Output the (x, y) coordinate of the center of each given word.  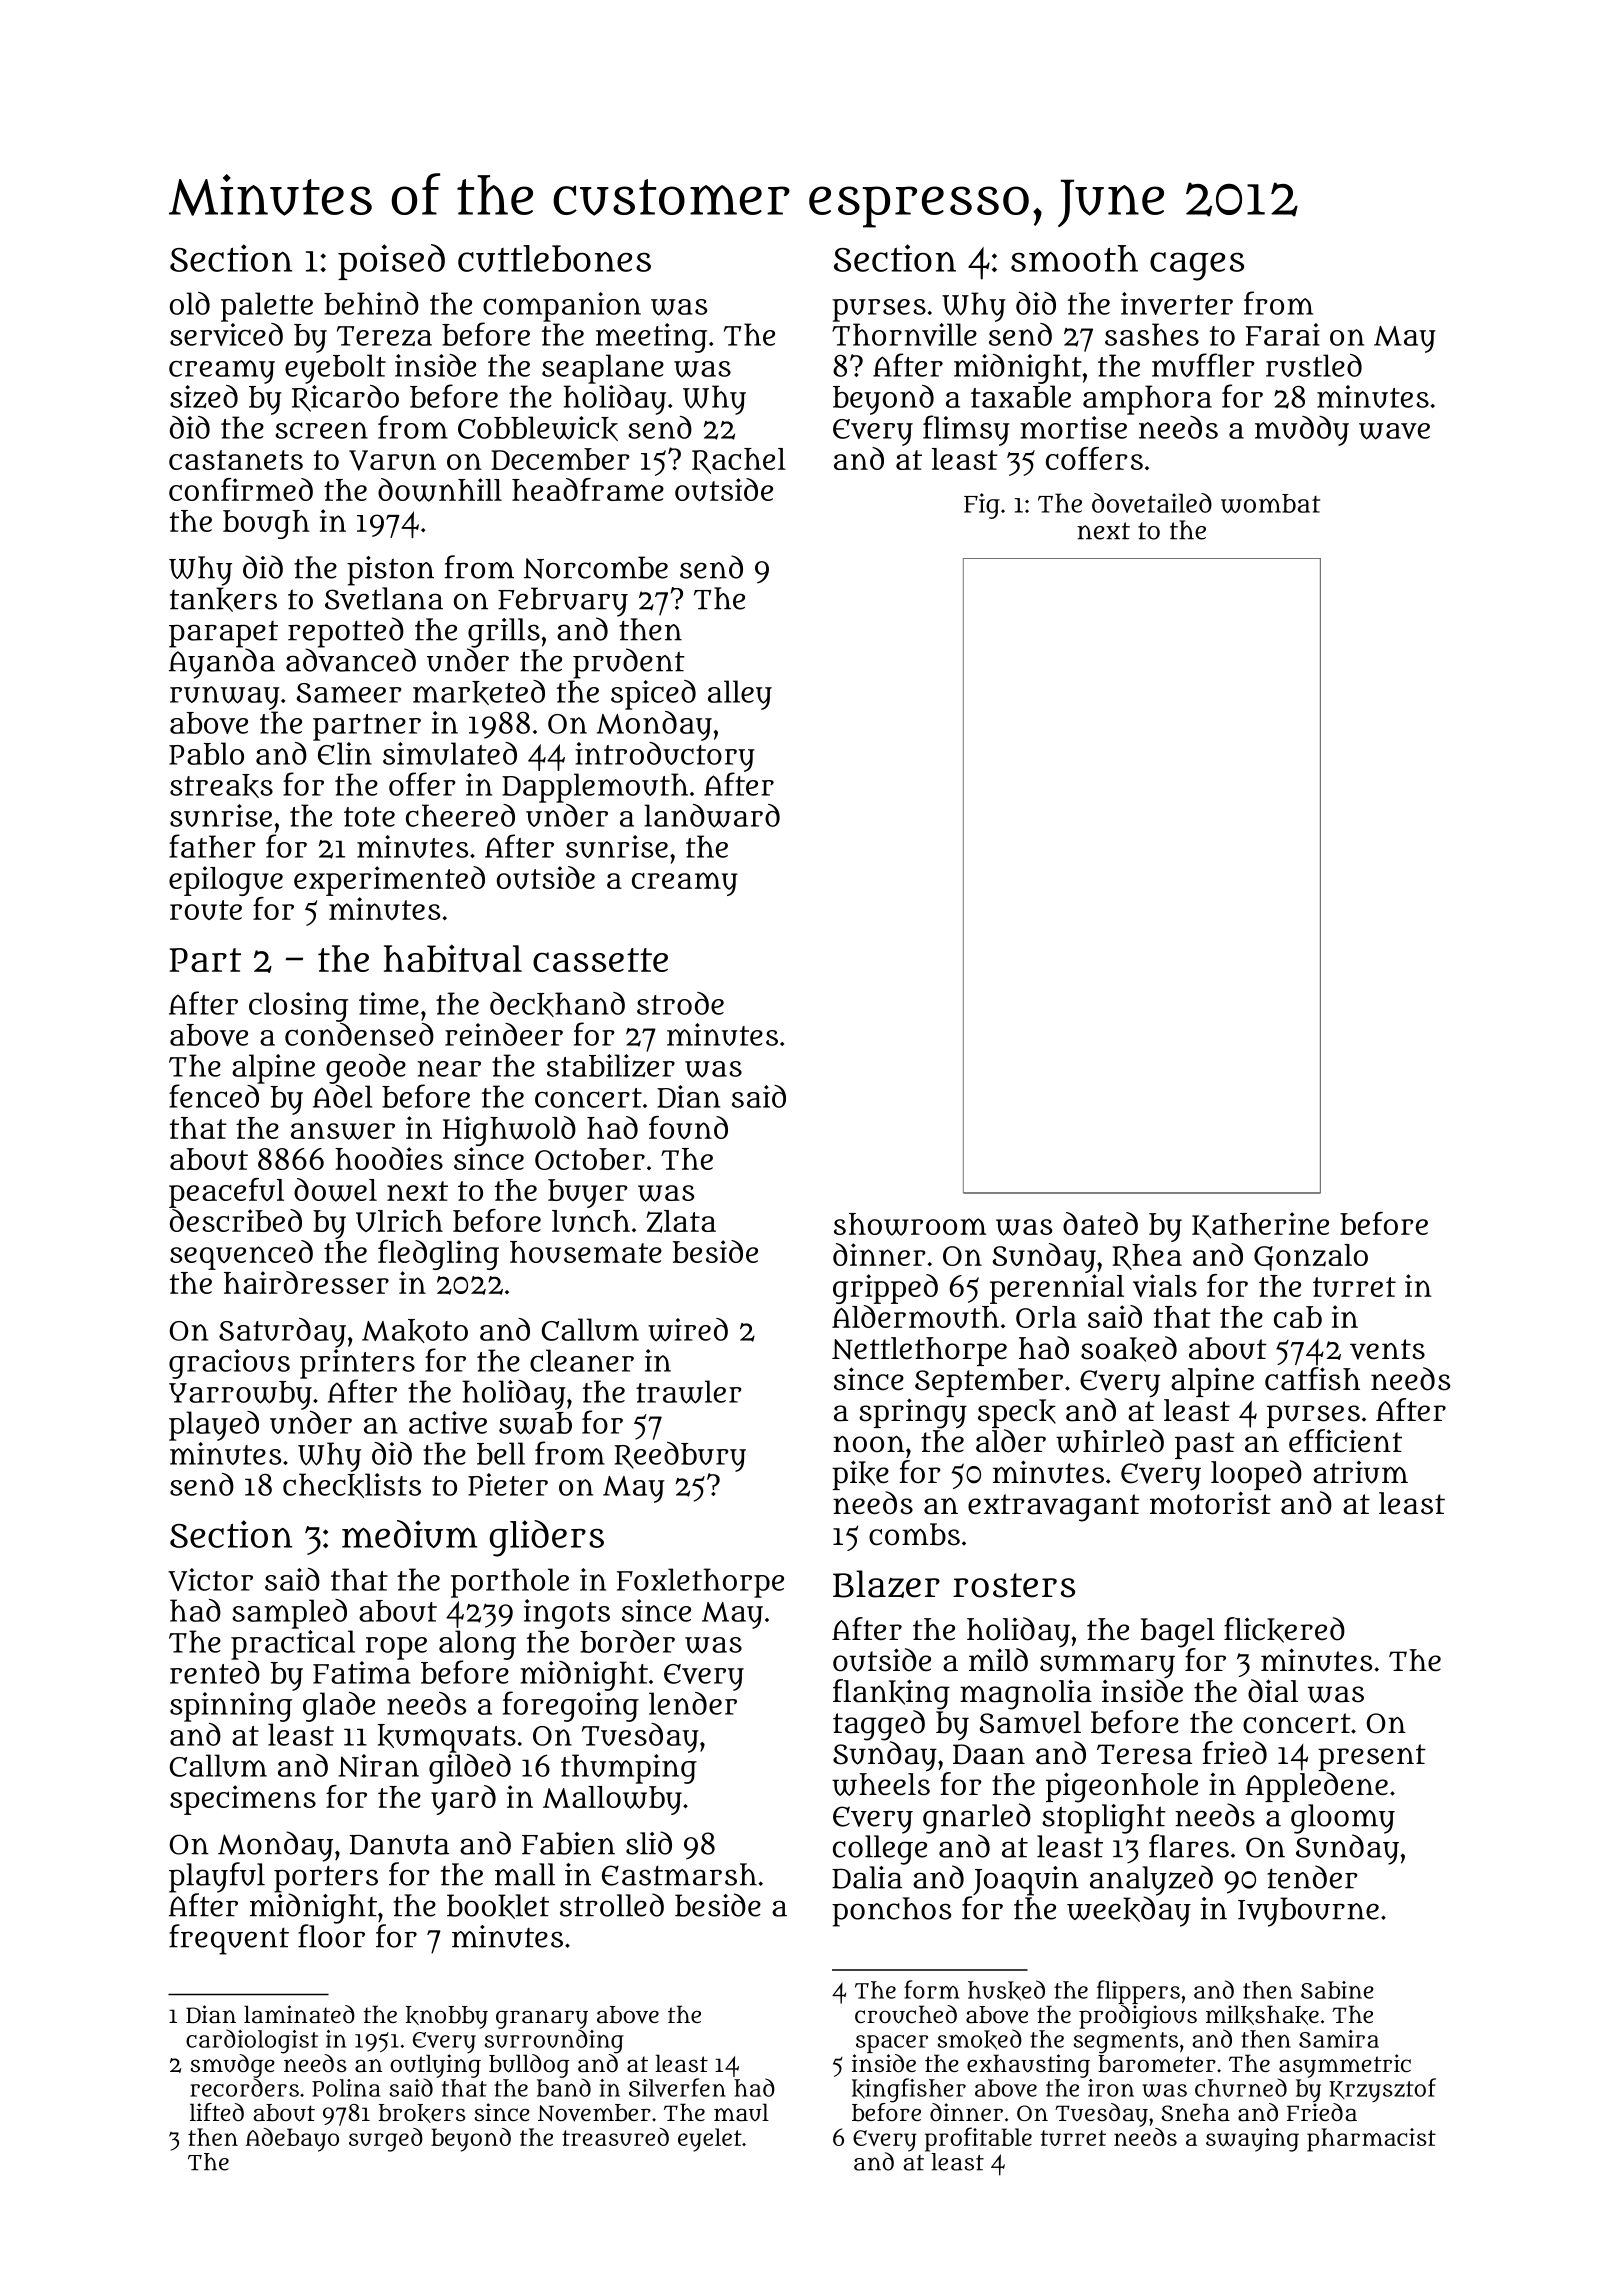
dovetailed (1152, 503)
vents (1387, 1349)
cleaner (582, 1360)
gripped (885, 1289)
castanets (236, 460)
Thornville (904, 334)
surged (386, 2140)
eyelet (710, 2140)
